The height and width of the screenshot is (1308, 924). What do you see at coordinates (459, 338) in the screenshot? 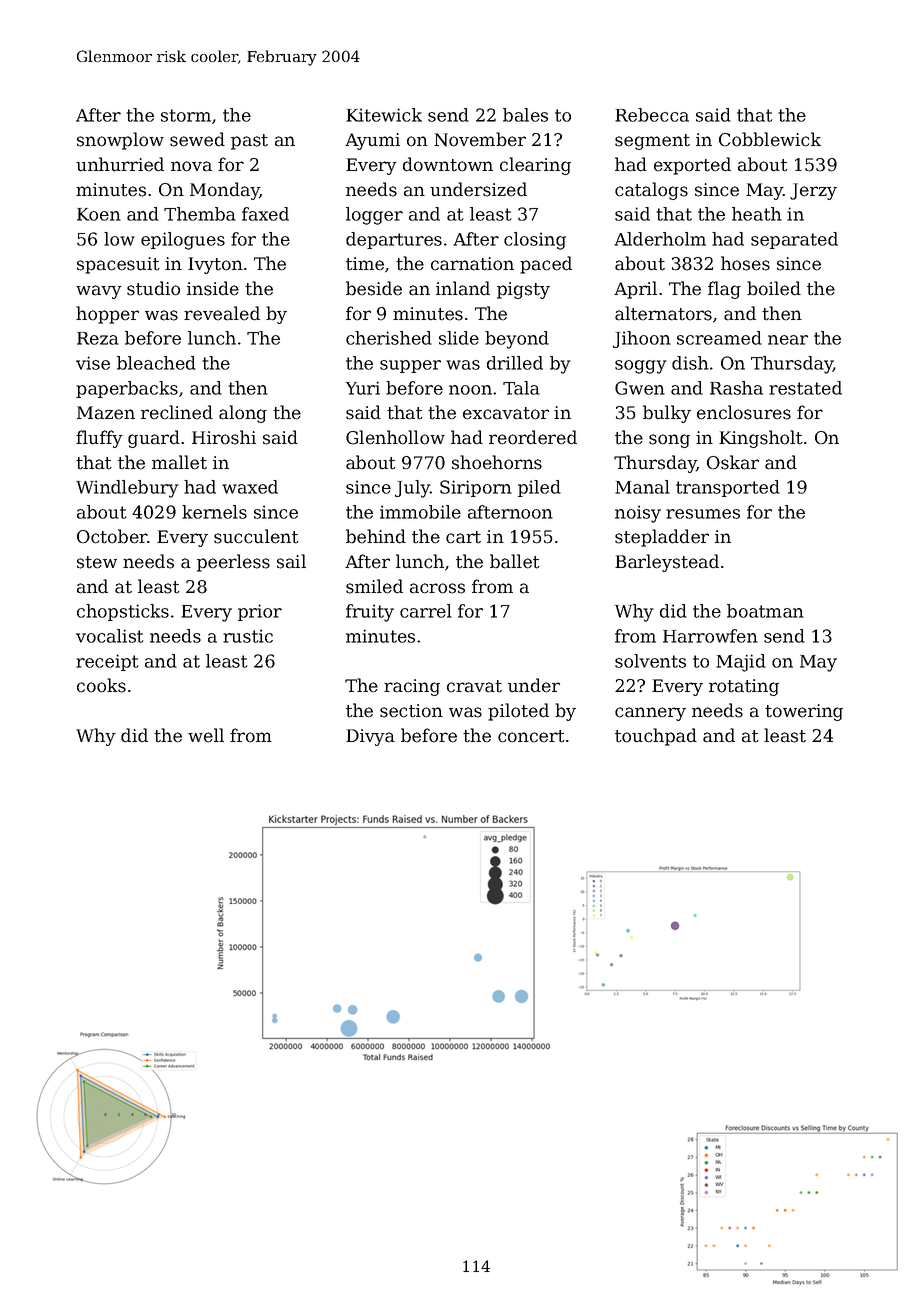
I see `slide` at bounding box center [459, 338].
